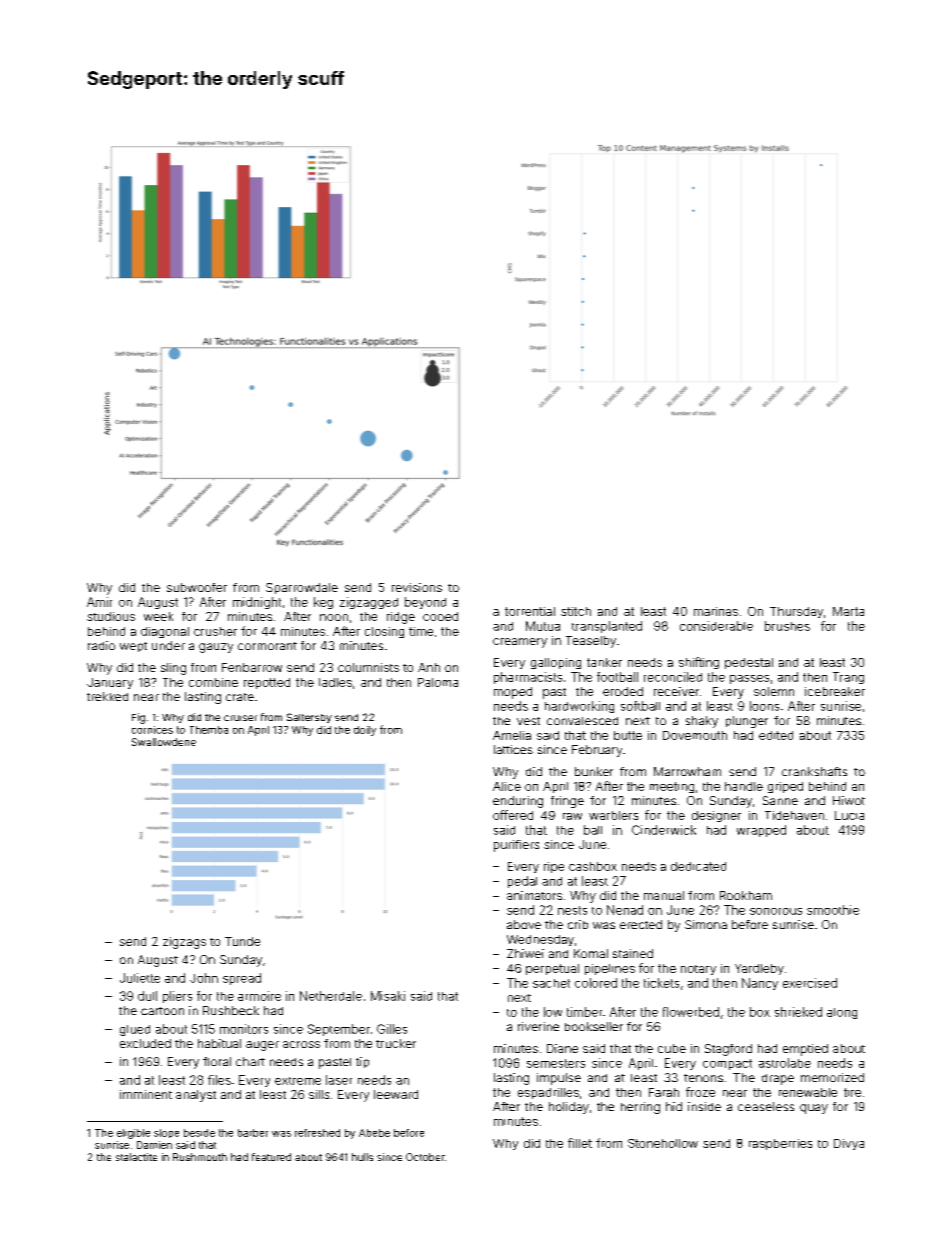  Describe the element at coordinates (200, 1157) in the page. I see `Rushmouth` at that location.
